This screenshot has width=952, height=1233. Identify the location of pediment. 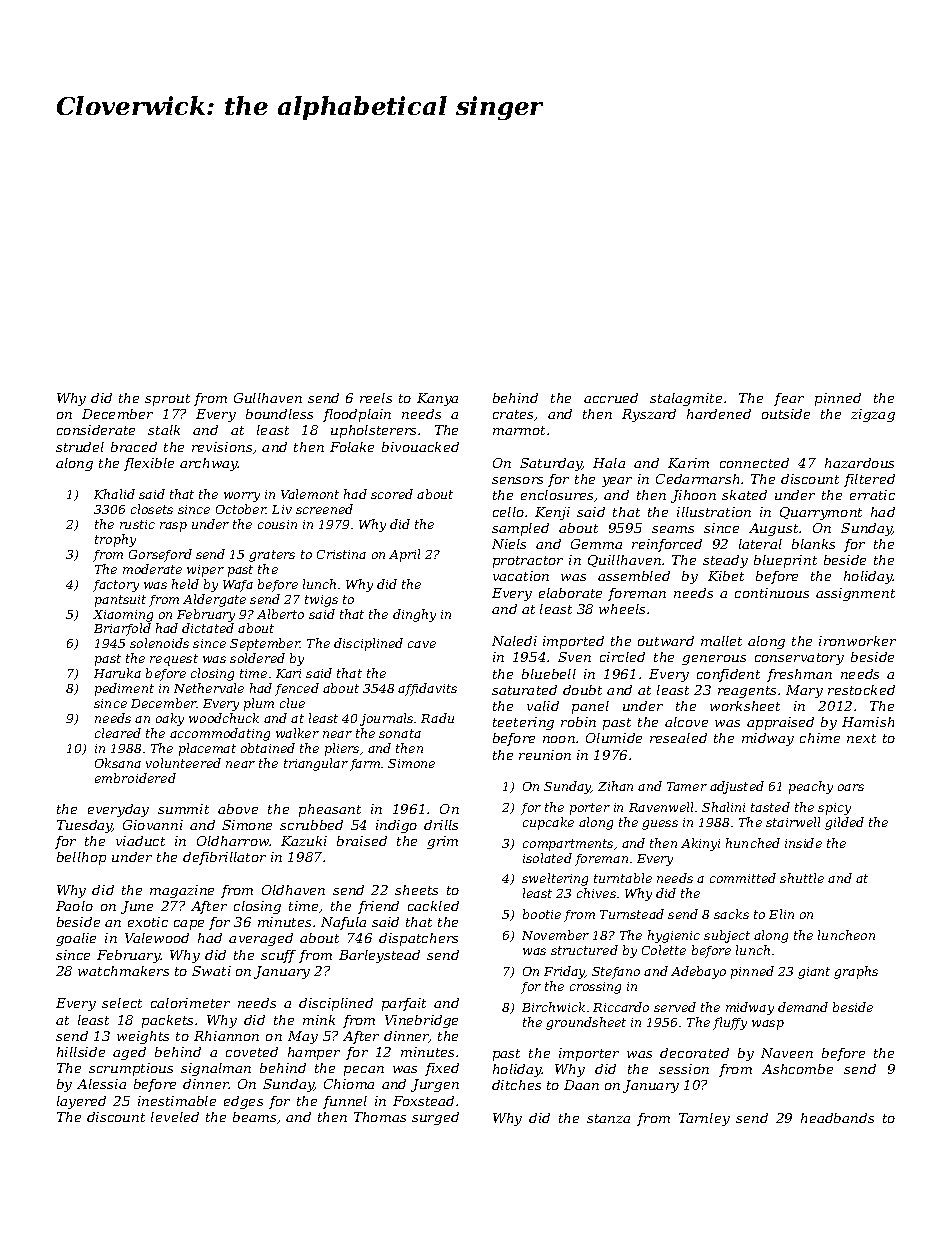
(124, 689).
